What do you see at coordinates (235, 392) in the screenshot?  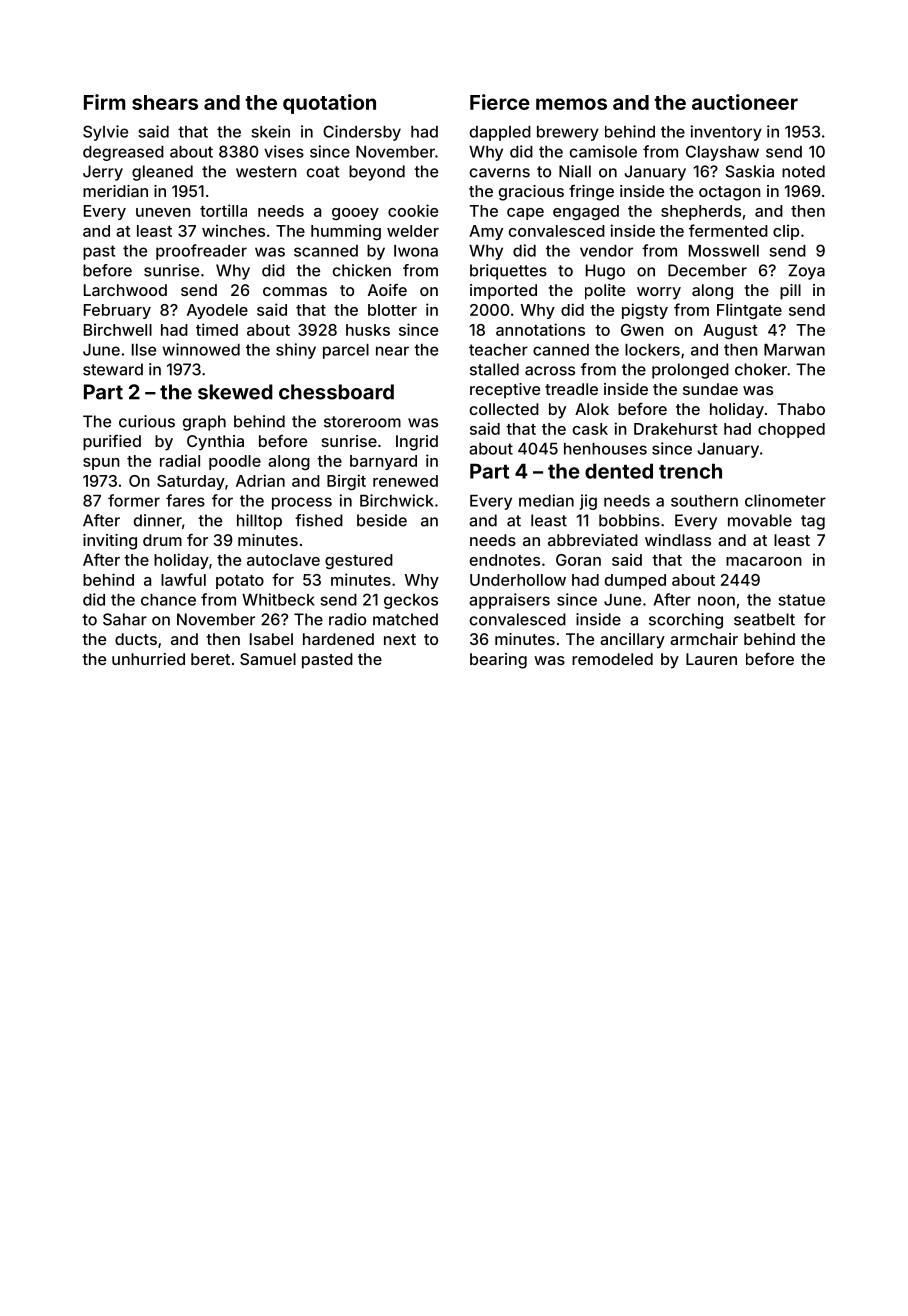 I see `skewed` at bounding box center [235, 392].
